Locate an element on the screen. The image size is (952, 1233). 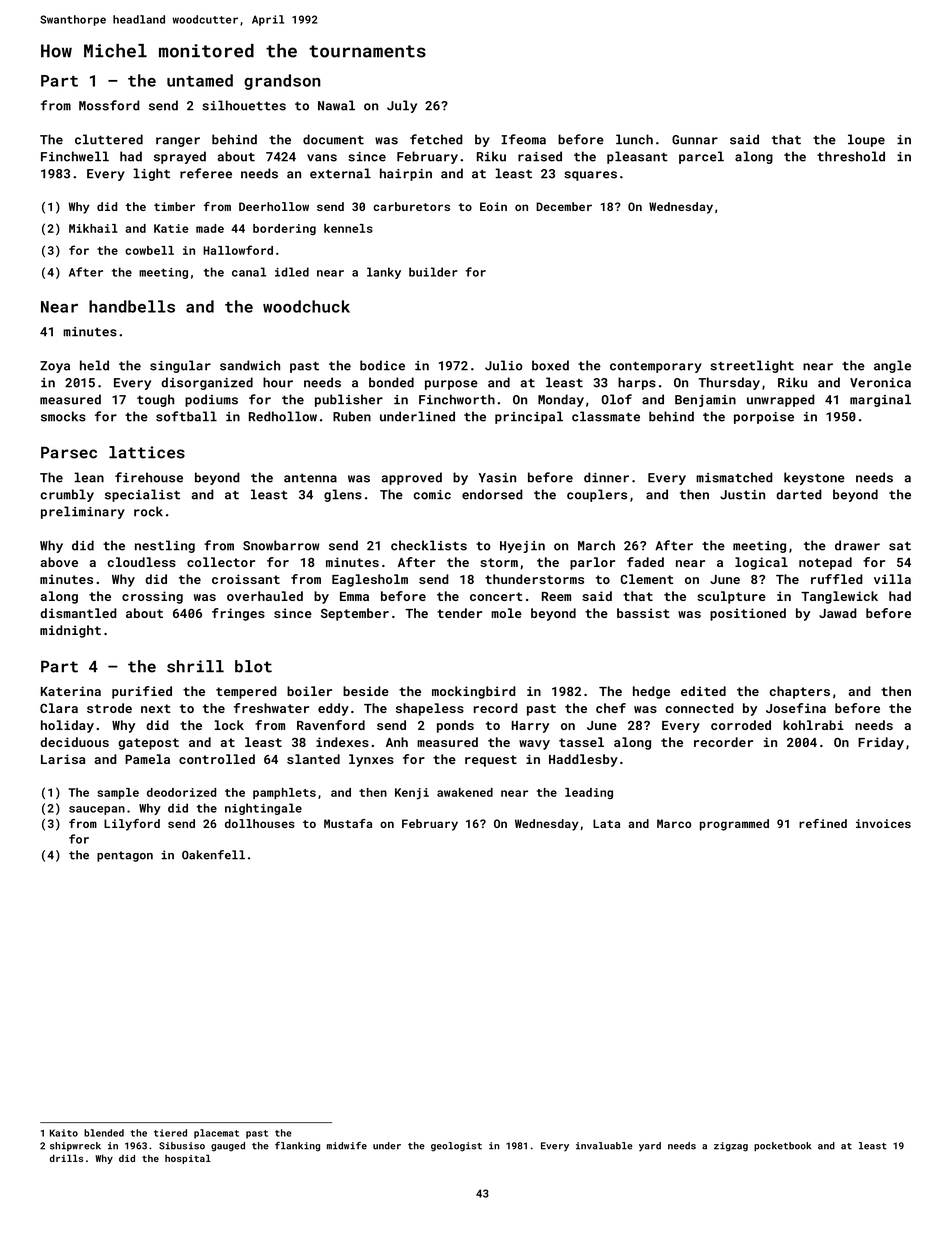
Zoya is located at coordinates (55, 367).
